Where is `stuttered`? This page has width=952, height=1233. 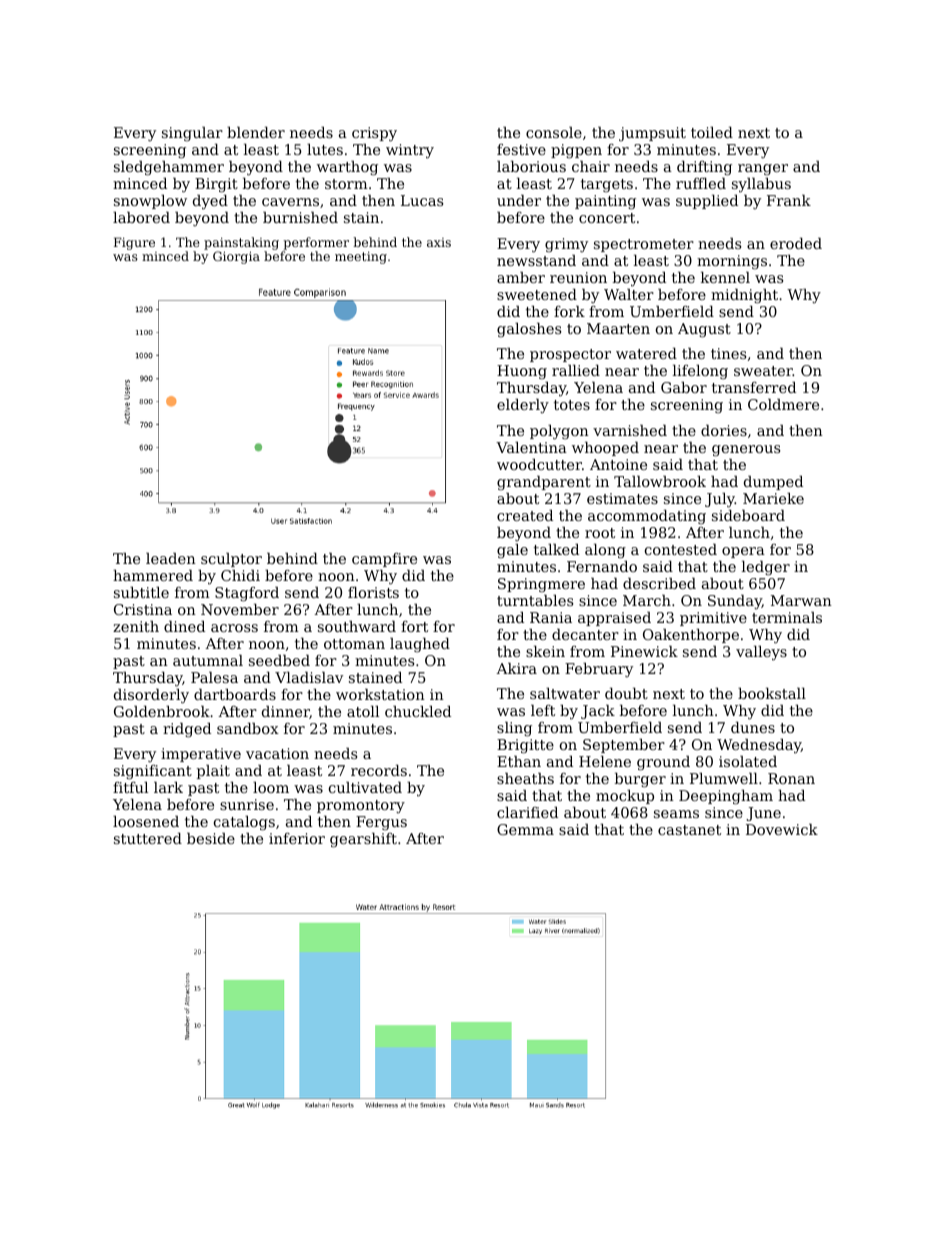
stuttered is located at coordinates (148, 838).
